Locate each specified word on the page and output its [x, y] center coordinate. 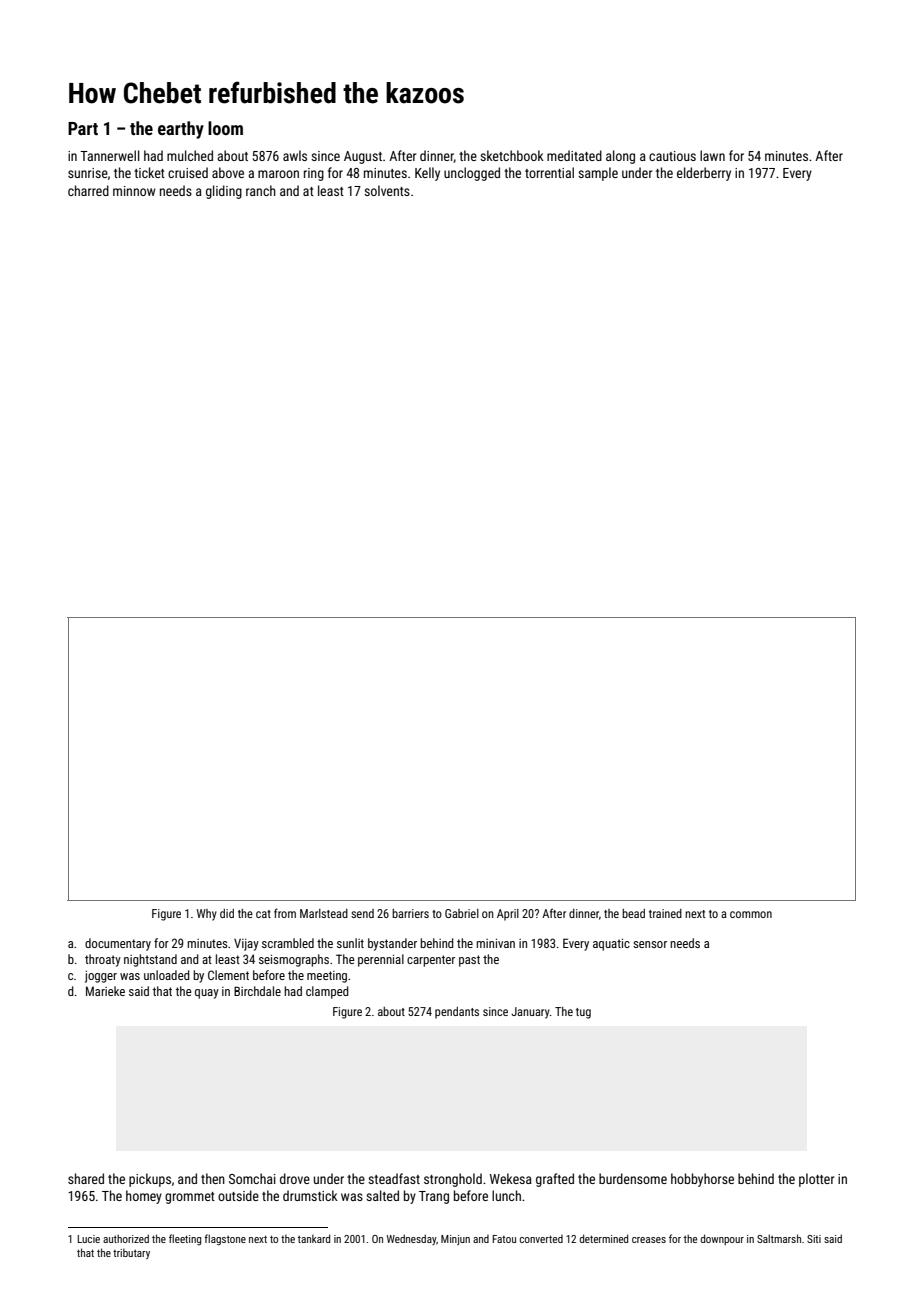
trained [665, 913]
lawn [712, 155]
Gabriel [462, 913]
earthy [181, 130]
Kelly [427, 174]
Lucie [89, 1239]
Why [207, 915]
